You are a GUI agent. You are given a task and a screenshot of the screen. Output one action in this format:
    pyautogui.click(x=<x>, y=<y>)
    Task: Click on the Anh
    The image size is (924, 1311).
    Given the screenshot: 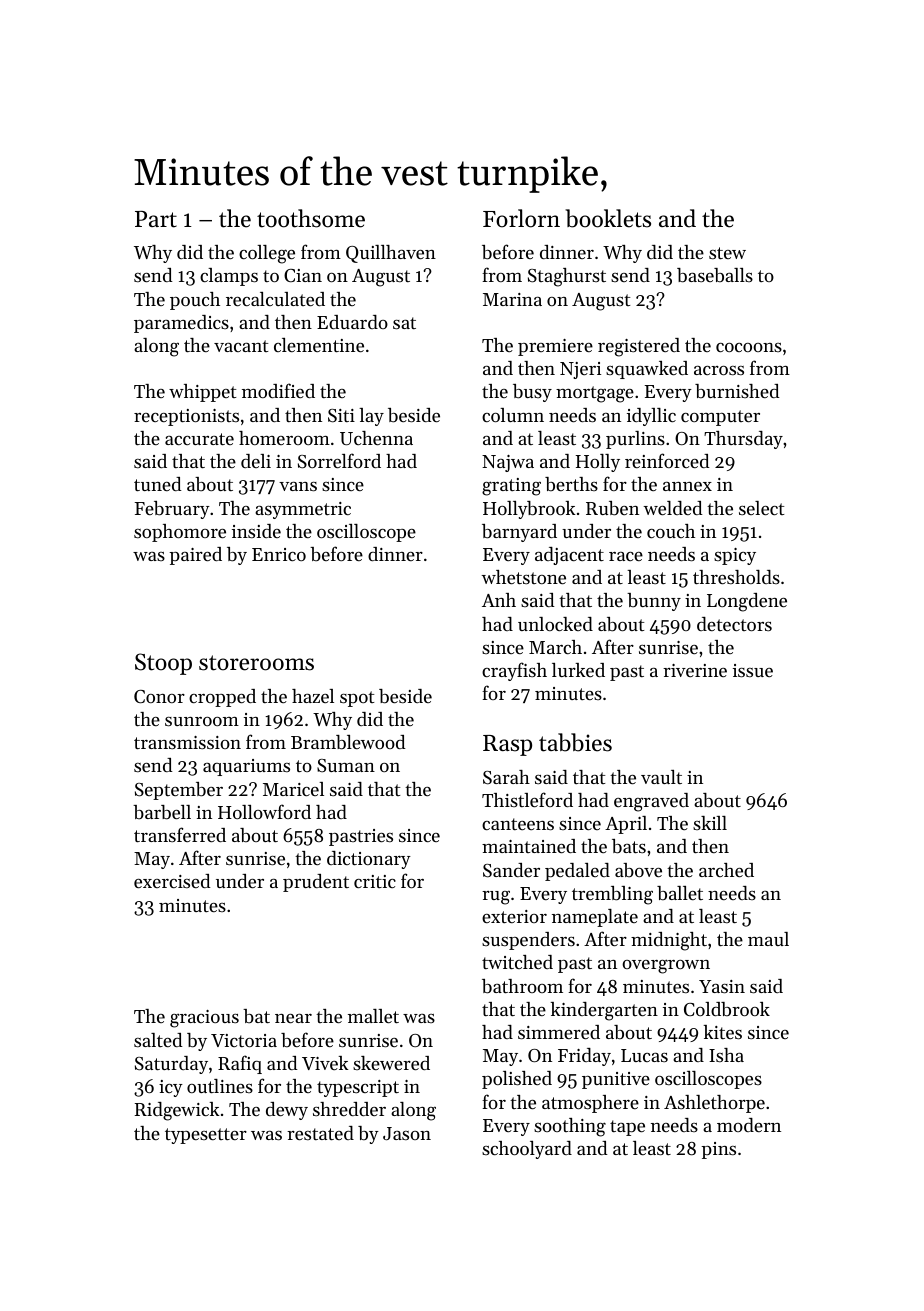 What is the action you would take?
    pyautogui.click(x=499, y=600)
